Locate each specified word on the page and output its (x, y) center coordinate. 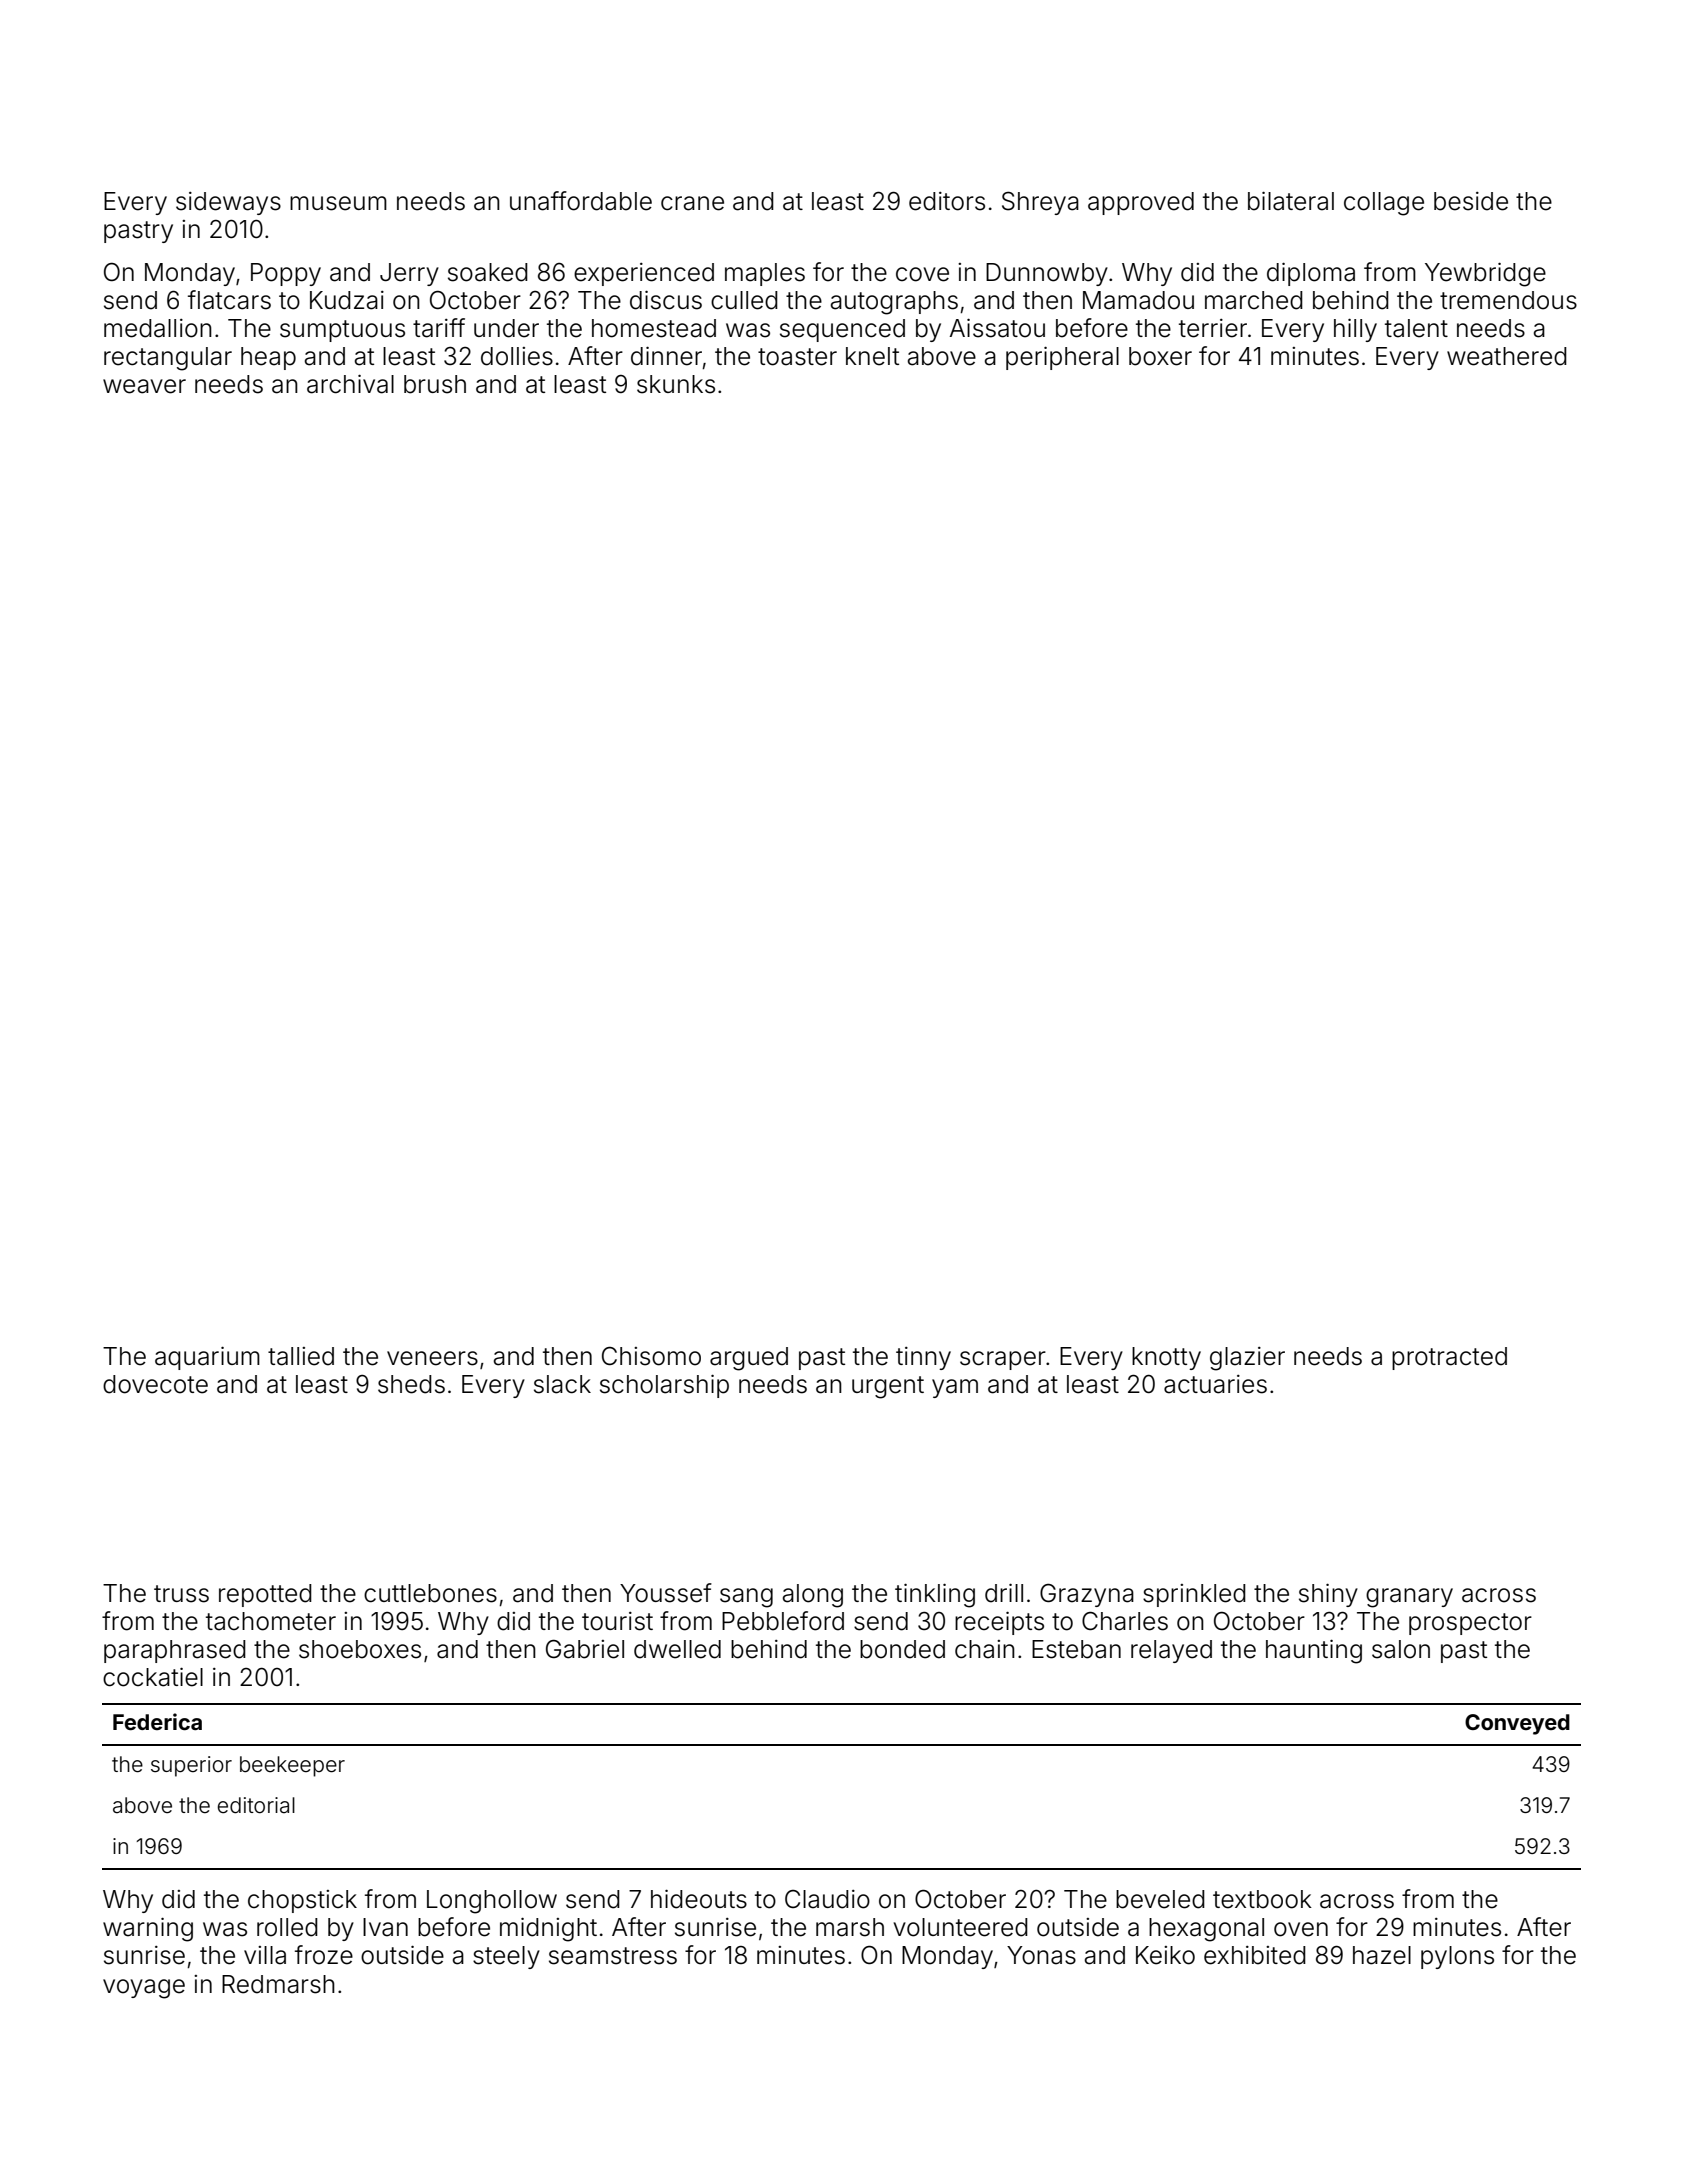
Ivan (385, 1927)
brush (435, 384)
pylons (1457, 1957)
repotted (265, 1595)
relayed (1171, 1651)
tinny (923, 1358)
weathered (1507, 356)
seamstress (613, 1956)
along (813, 1596)
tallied (301, 1356)
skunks (676, 384)
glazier (1247, 1359)
